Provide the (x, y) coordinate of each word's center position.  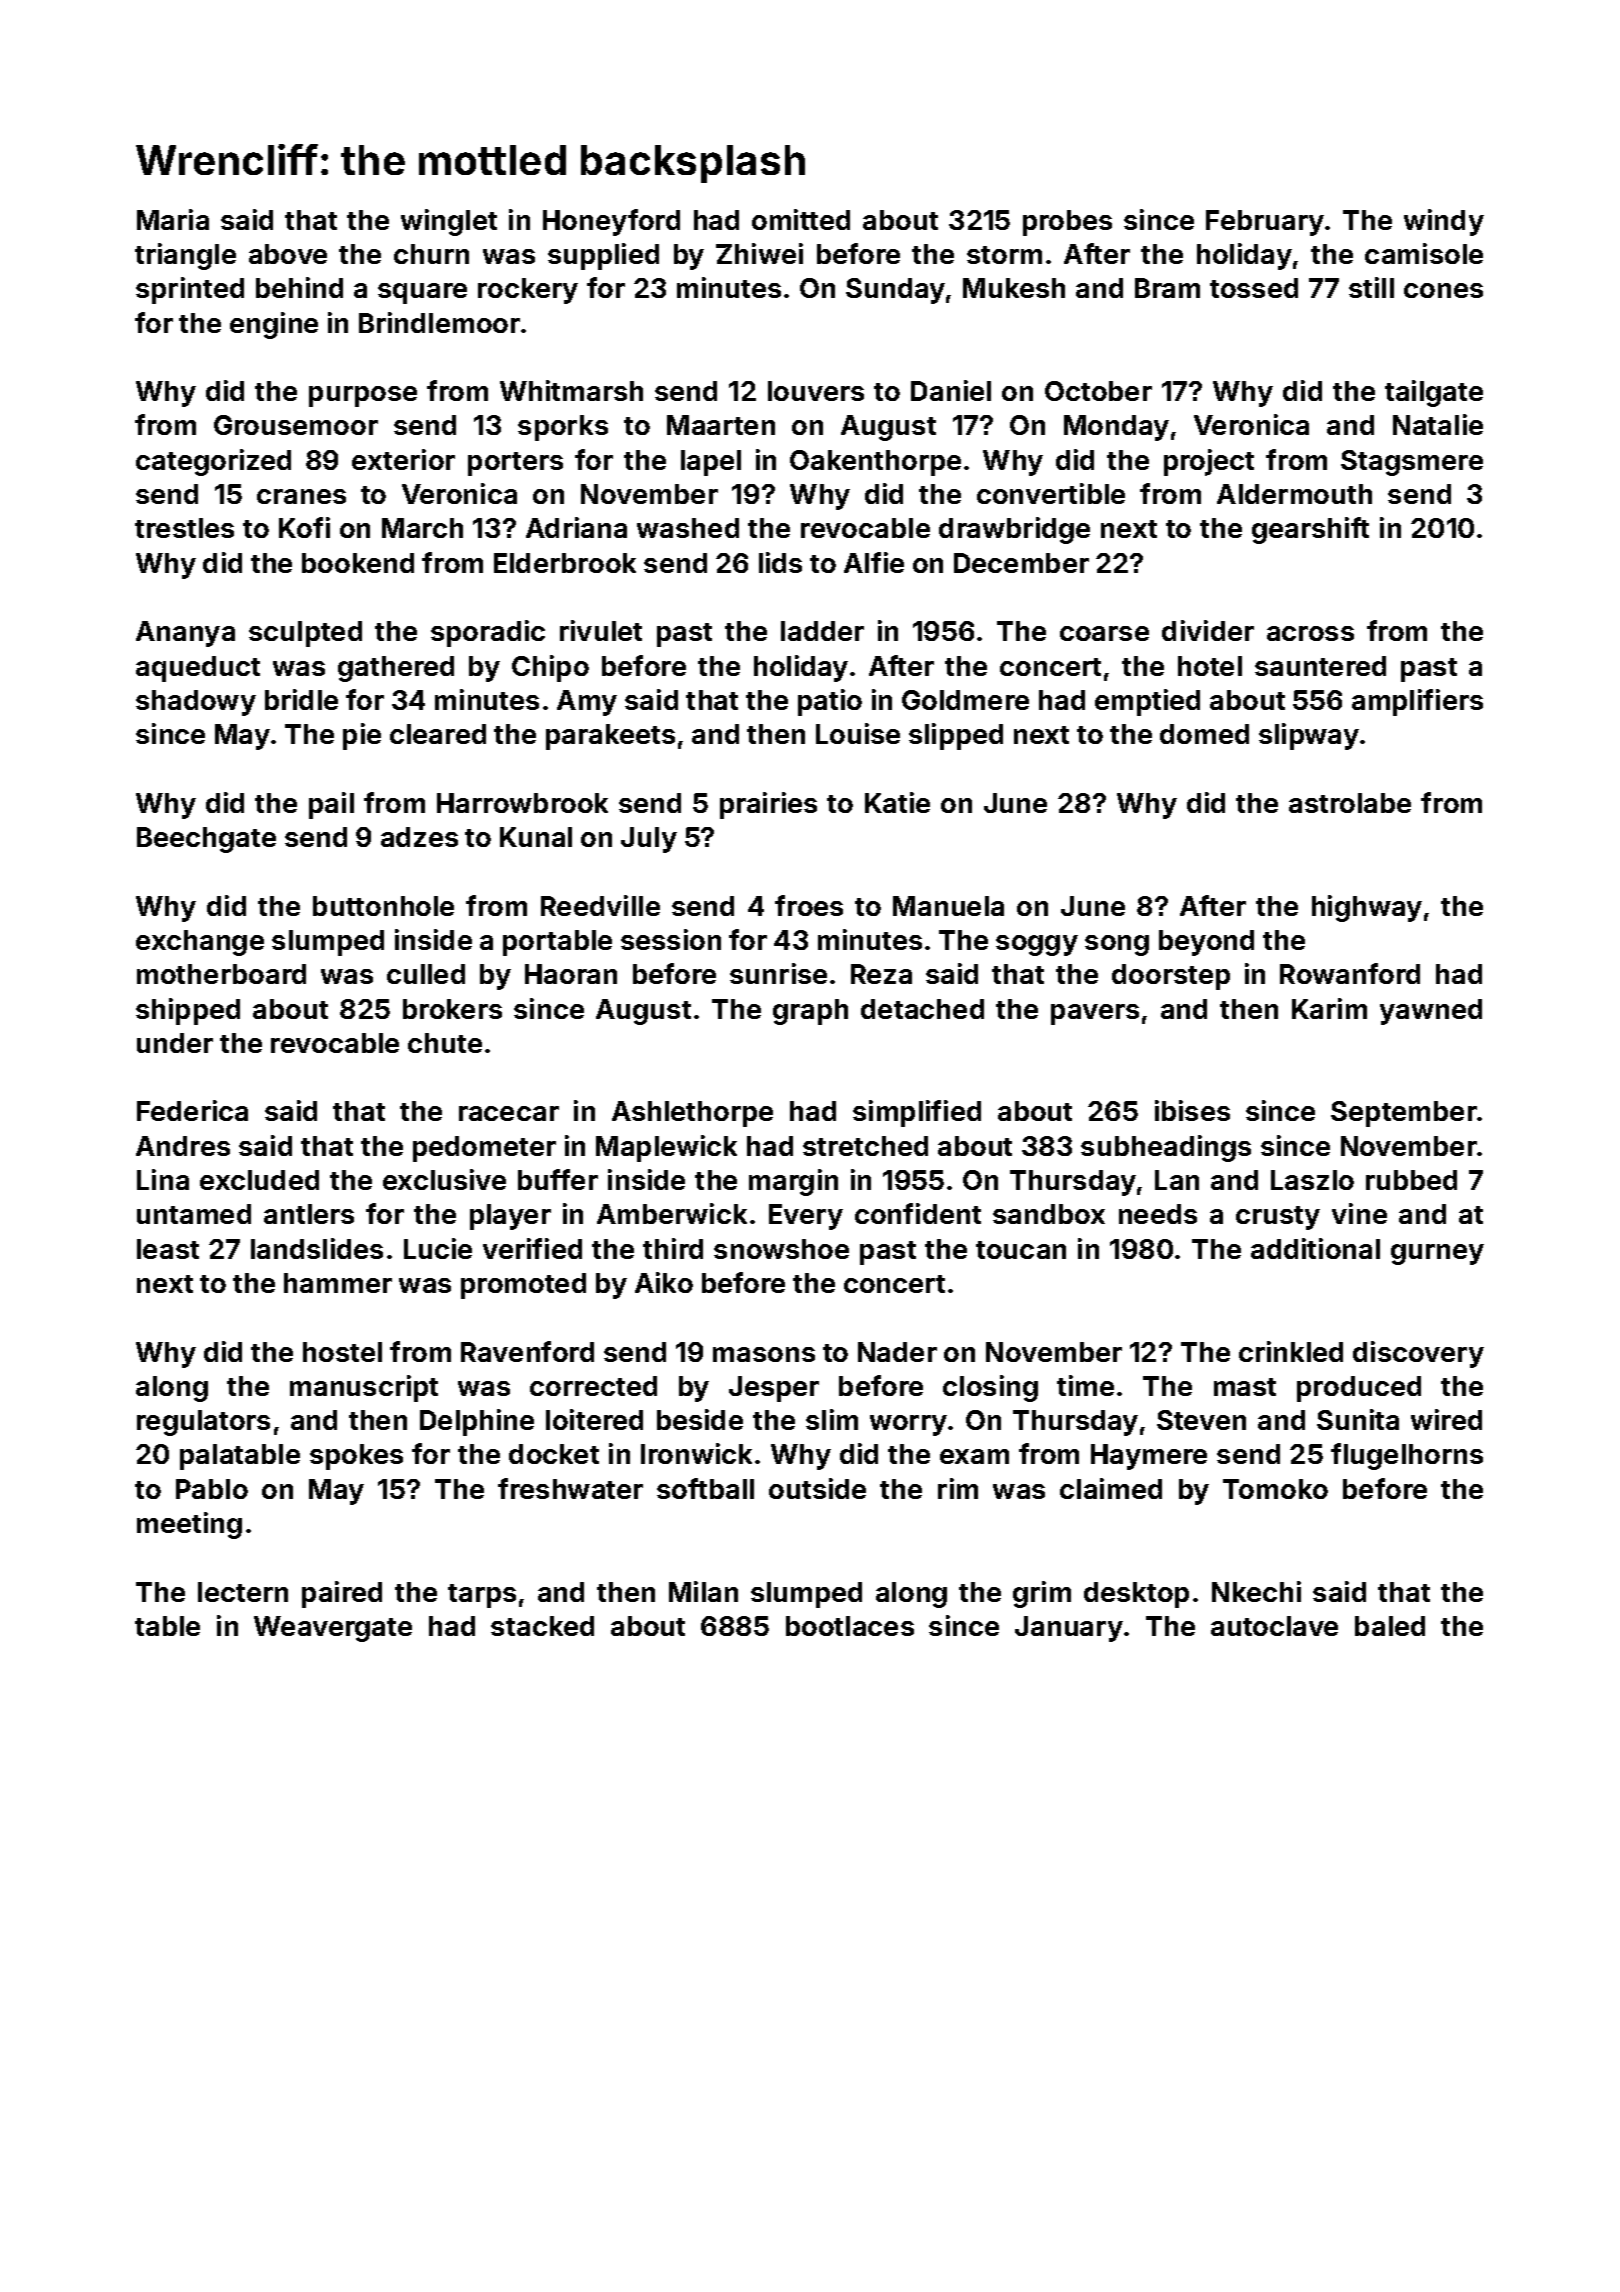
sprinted (190, 290)
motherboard (221, 974)
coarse (1104, 633)
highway (1367, 908)
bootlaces (850, 1626)
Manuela (948, 906)
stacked (542, 1626)
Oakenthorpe (875, 463)
